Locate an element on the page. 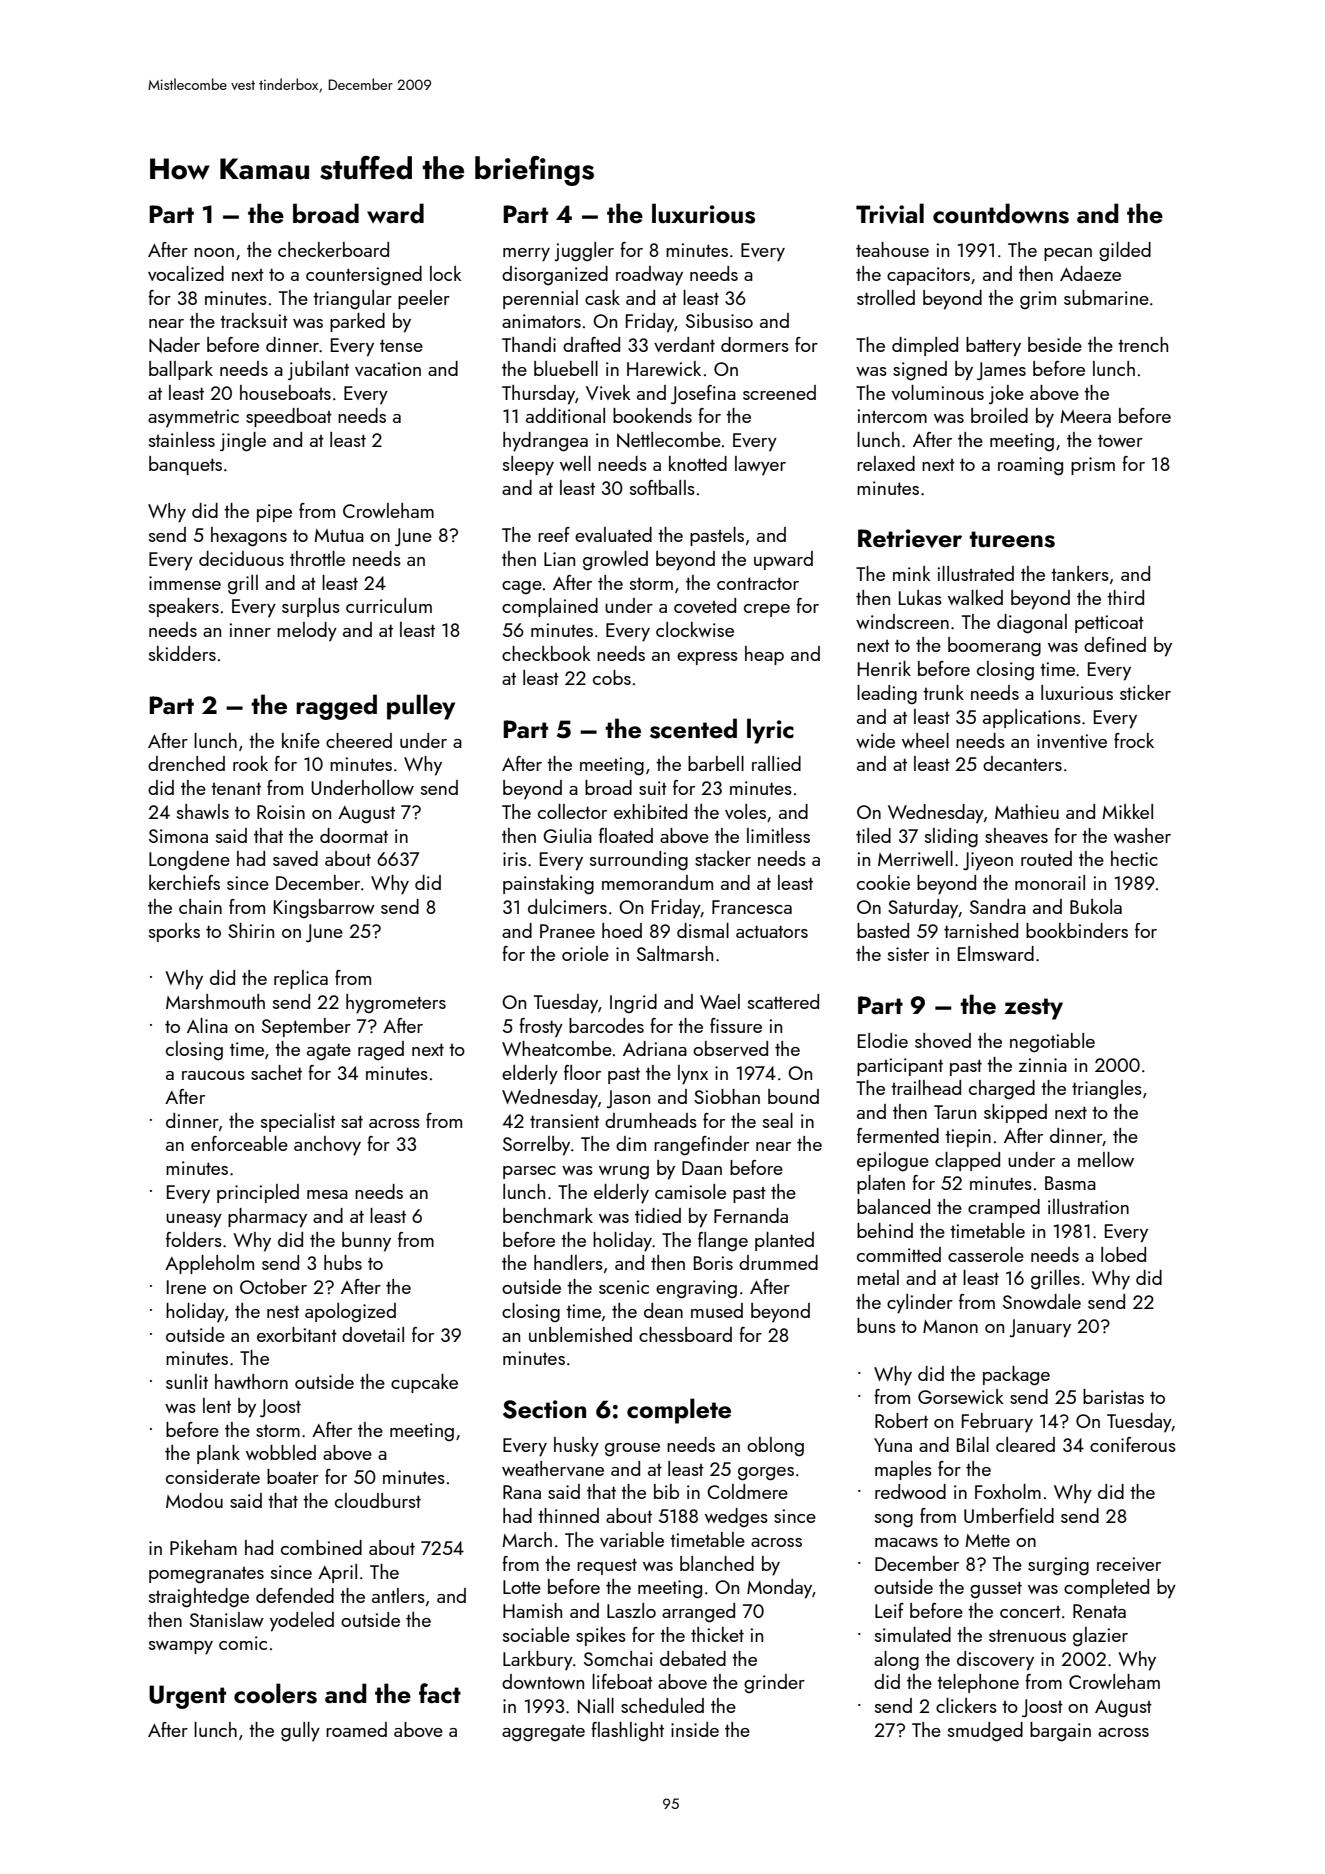  verdant is located at coordinates (684, 344).
